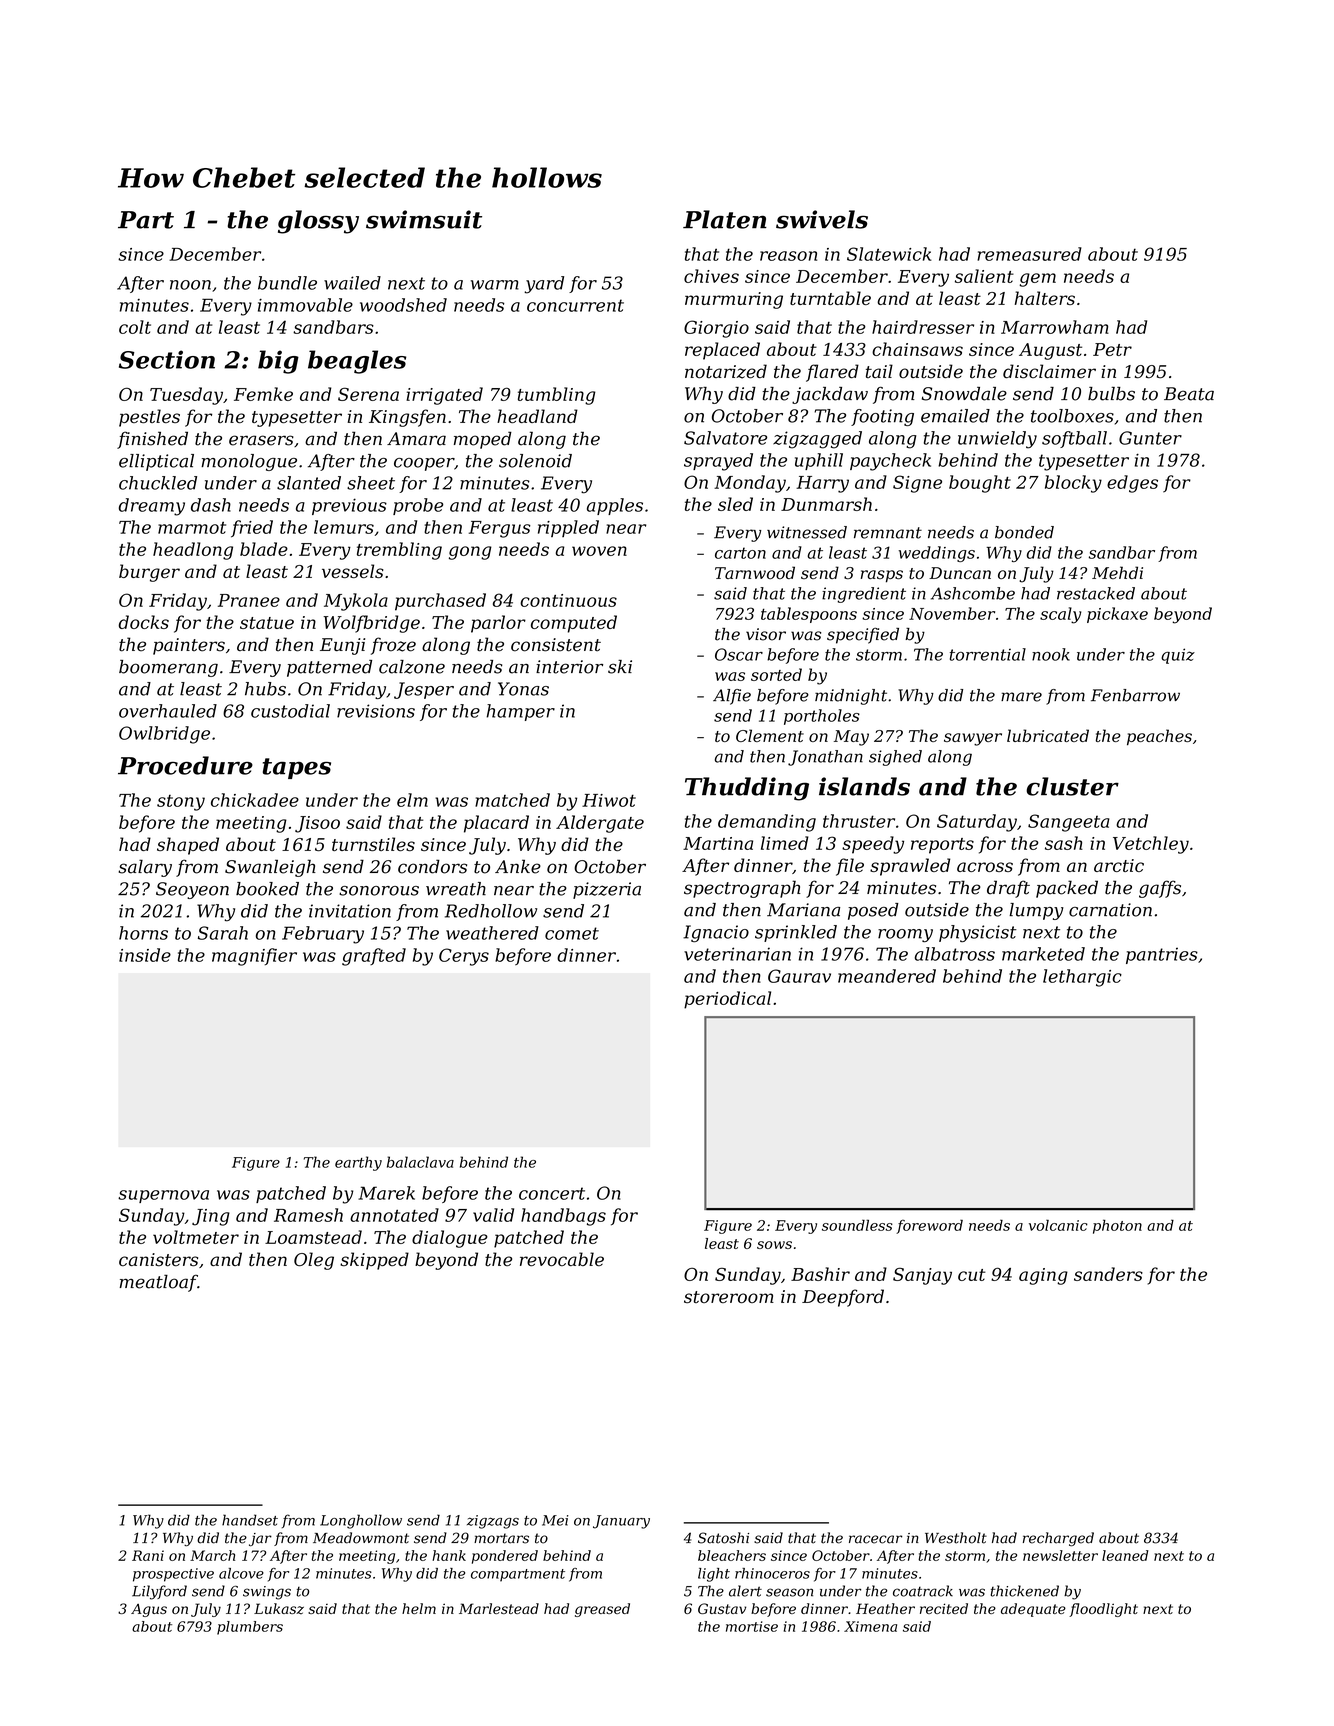 This screenshot has height=1726, width=1334. I want to click on Salvatore, so click(725, 438).
